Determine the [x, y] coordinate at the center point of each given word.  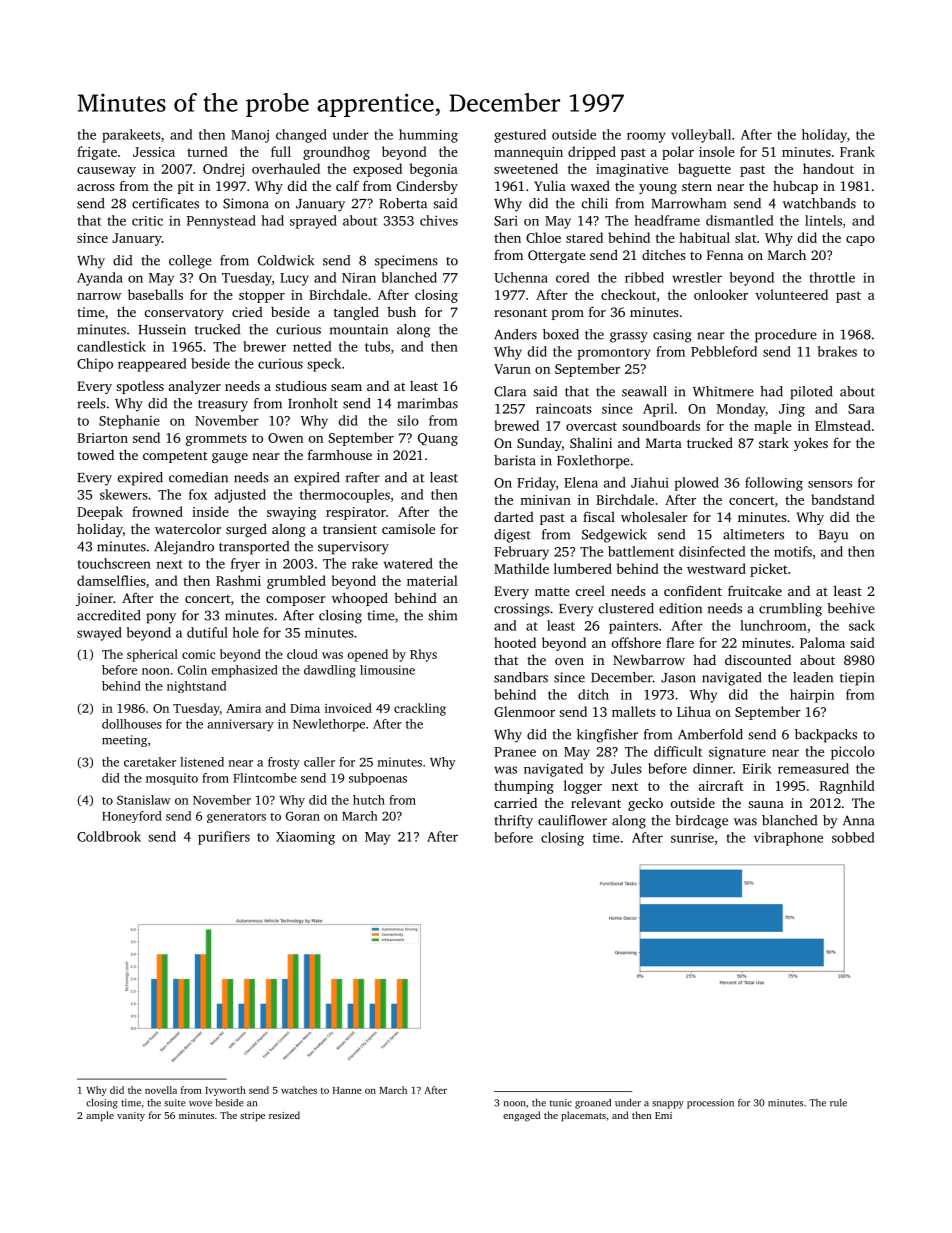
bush [401, 311]
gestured [520, 136]
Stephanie [129, 422]
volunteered [791, 294]
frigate [97, 153]
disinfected [712, 551]
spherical [152, 655]
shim [442, 615]
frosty [284, 763]
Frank [857, 151]
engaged [521, 1116]
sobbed [853, 837]
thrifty [513, 822]
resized [284, 1115]
